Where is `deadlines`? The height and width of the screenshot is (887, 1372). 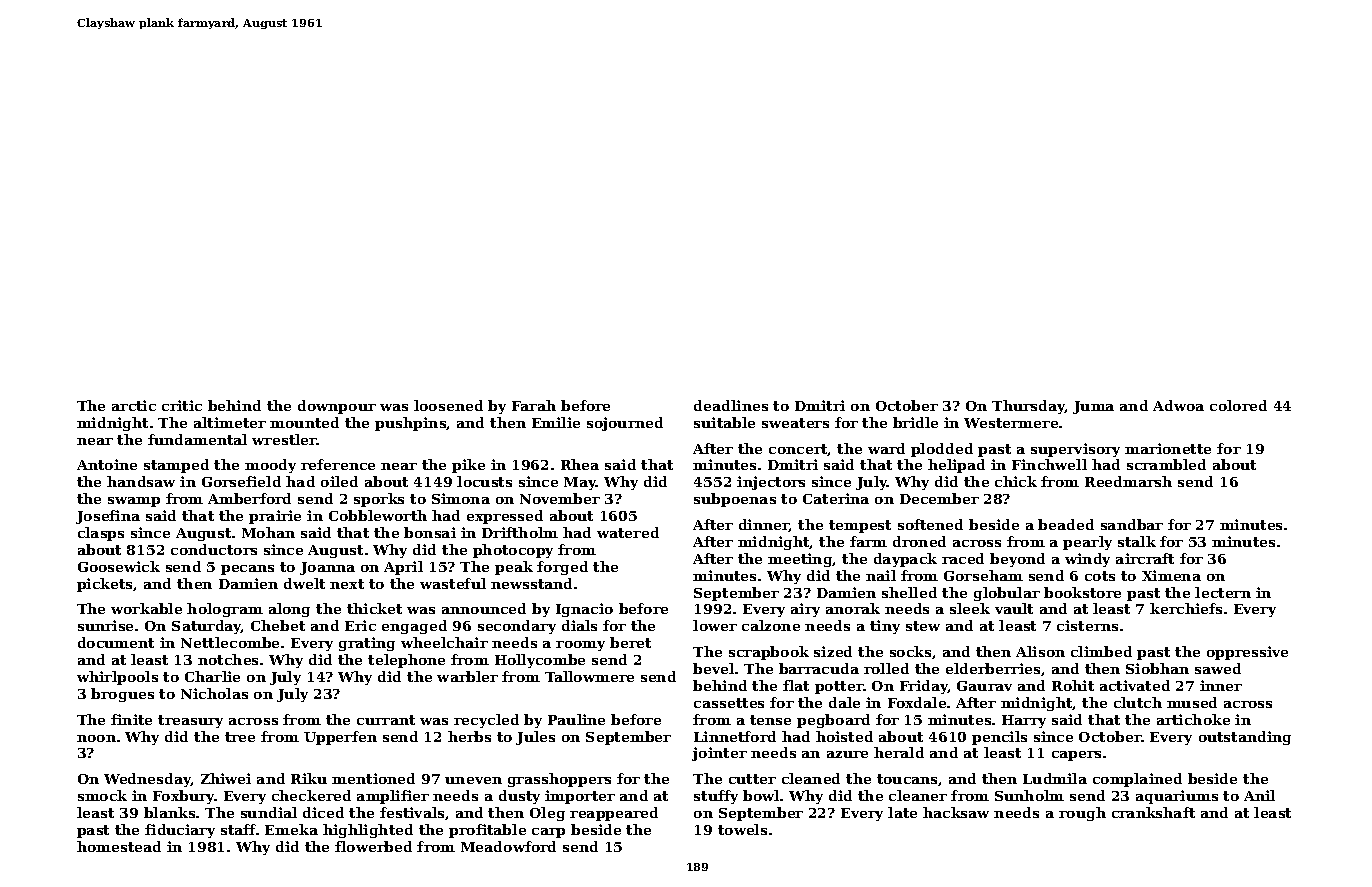 deadlines is located at coordinates (731, 405).
